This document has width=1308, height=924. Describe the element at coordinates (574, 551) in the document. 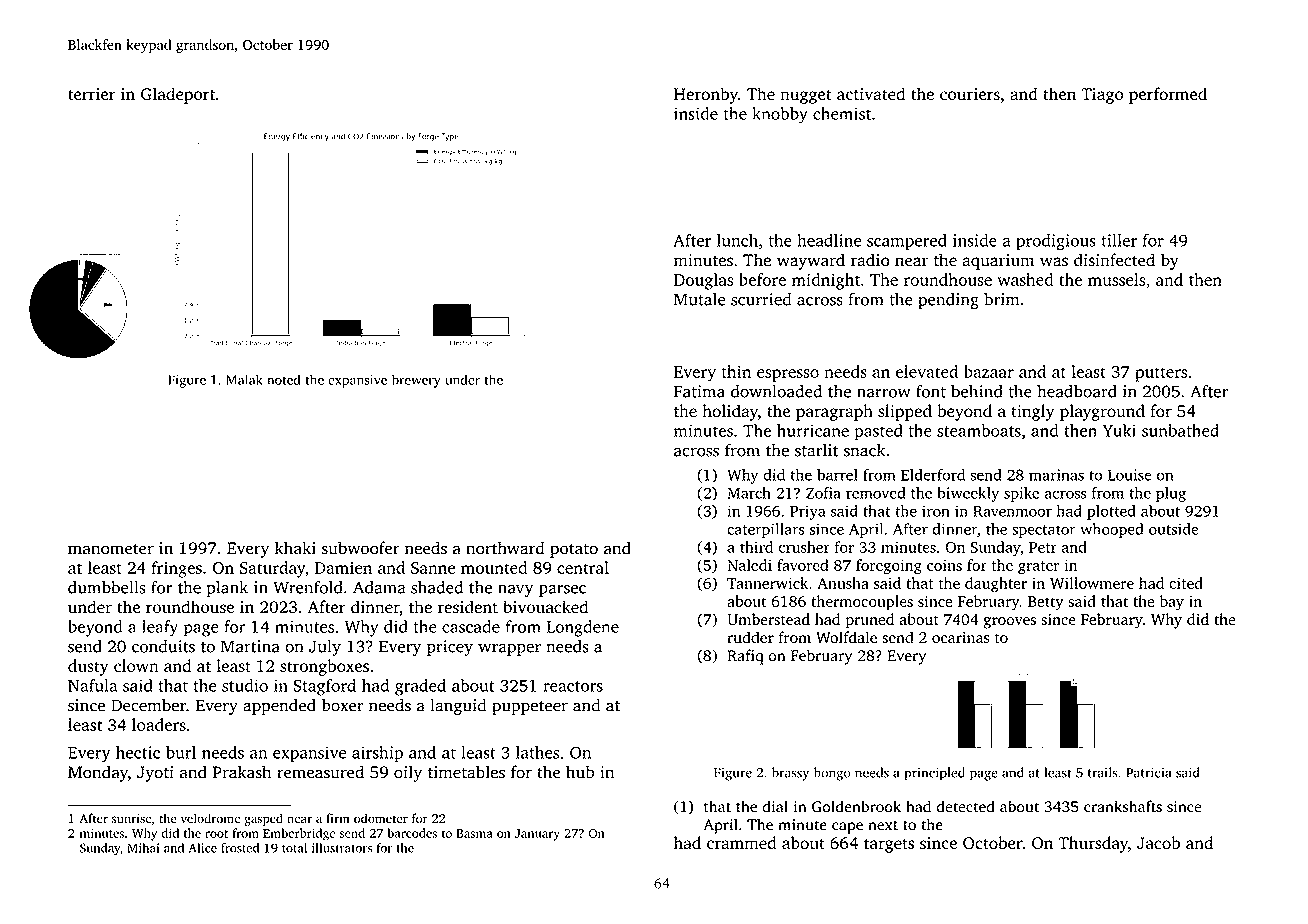

I see `potato` at that location.
